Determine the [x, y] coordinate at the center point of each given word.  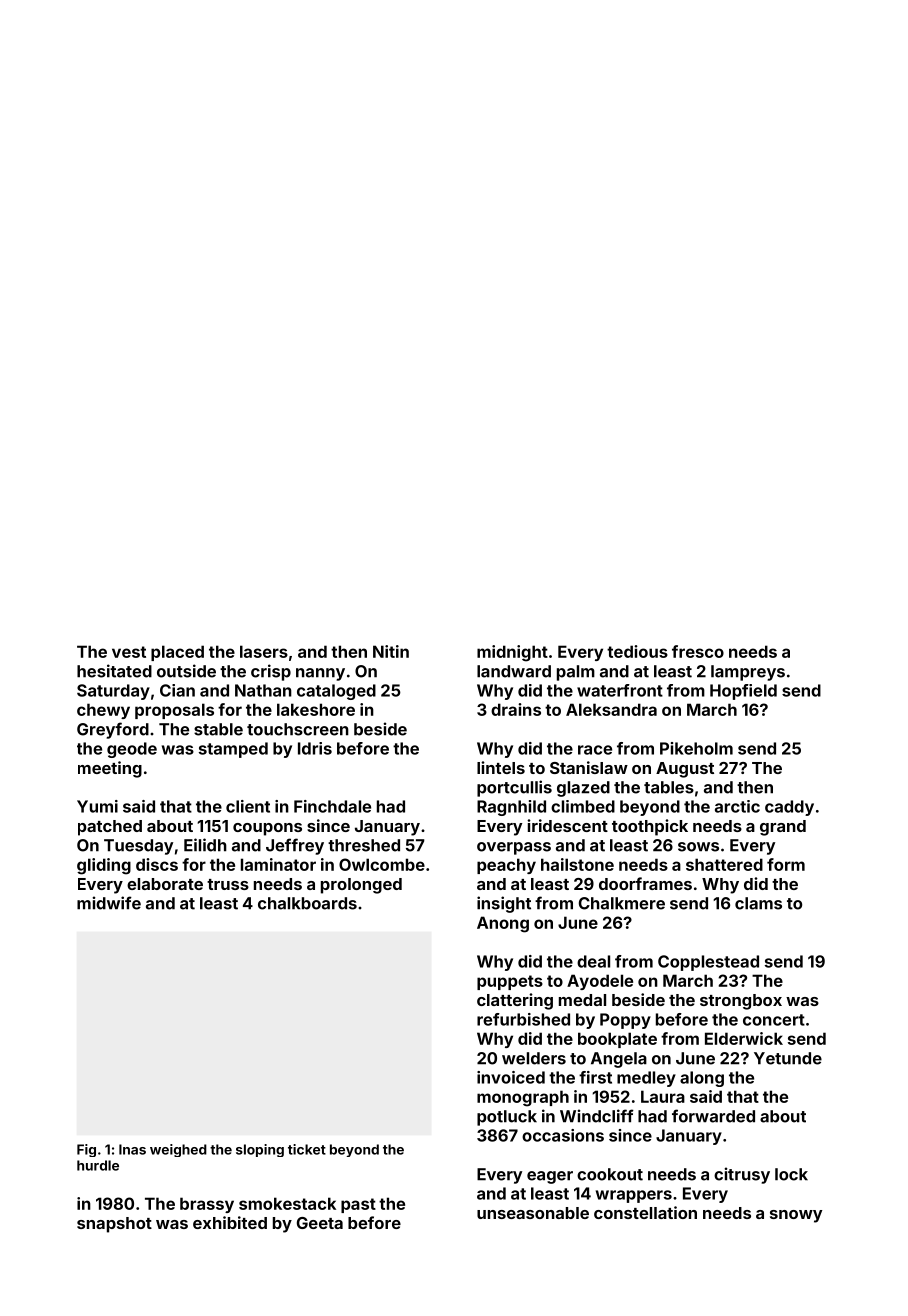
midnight [512, 653]
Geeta [320, 1223]
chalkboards [307, 903]
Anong [503, 924]
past [358, 1205]
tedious [637, 651]
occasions [563, 1135]
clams [758, 903]
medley [646, 1079]
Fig [86, 1150]
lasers [264, 651]
